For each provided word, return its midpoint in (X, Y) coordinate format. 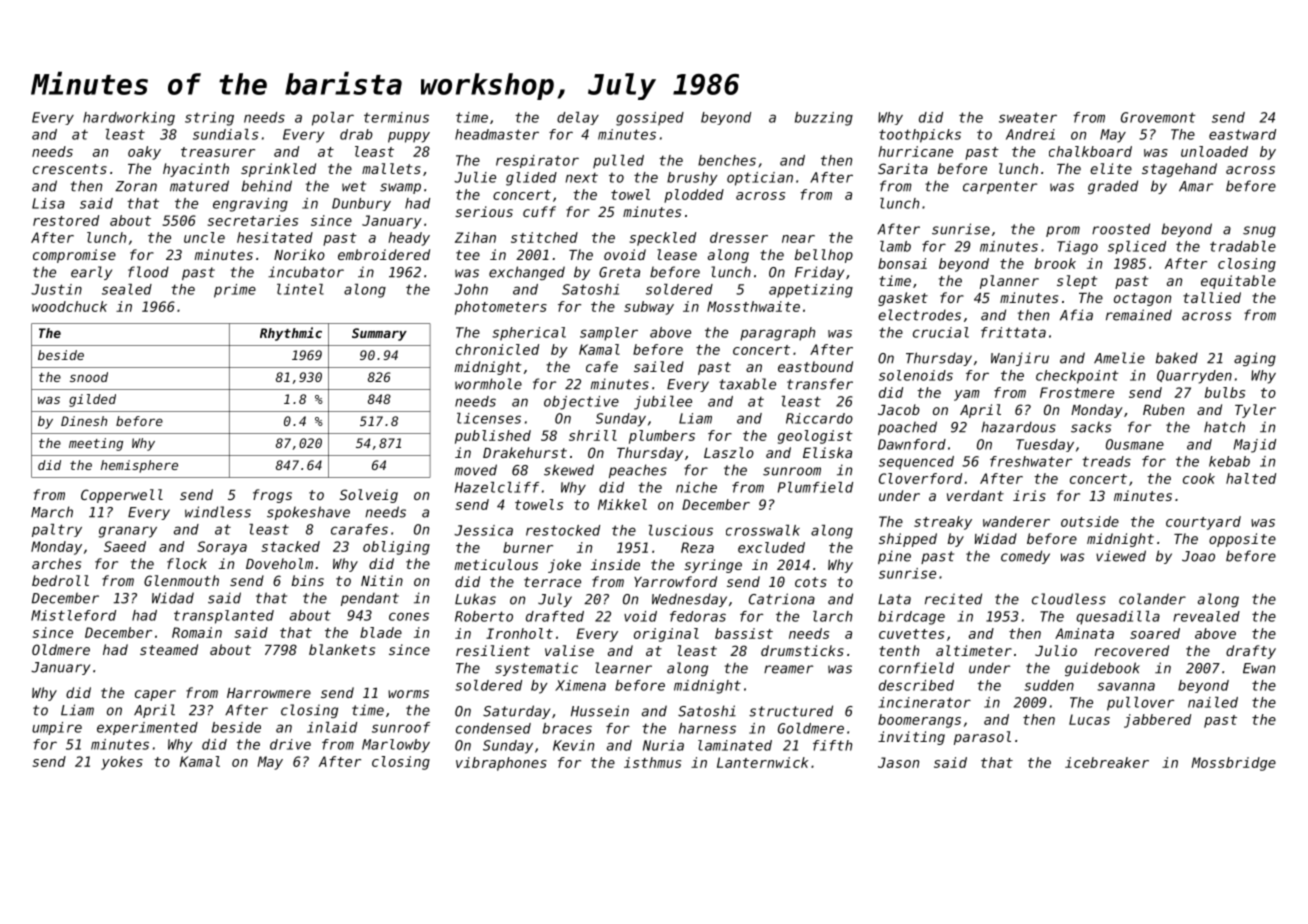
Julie (475, 177)
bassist (744, 633)
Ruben (1163, 409)
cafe (602, 366)
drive (290, 744)
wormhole (488, 384)
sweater (1028, 117)
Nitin (382, 580)
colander (1152, 599)
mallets (391, 168)
